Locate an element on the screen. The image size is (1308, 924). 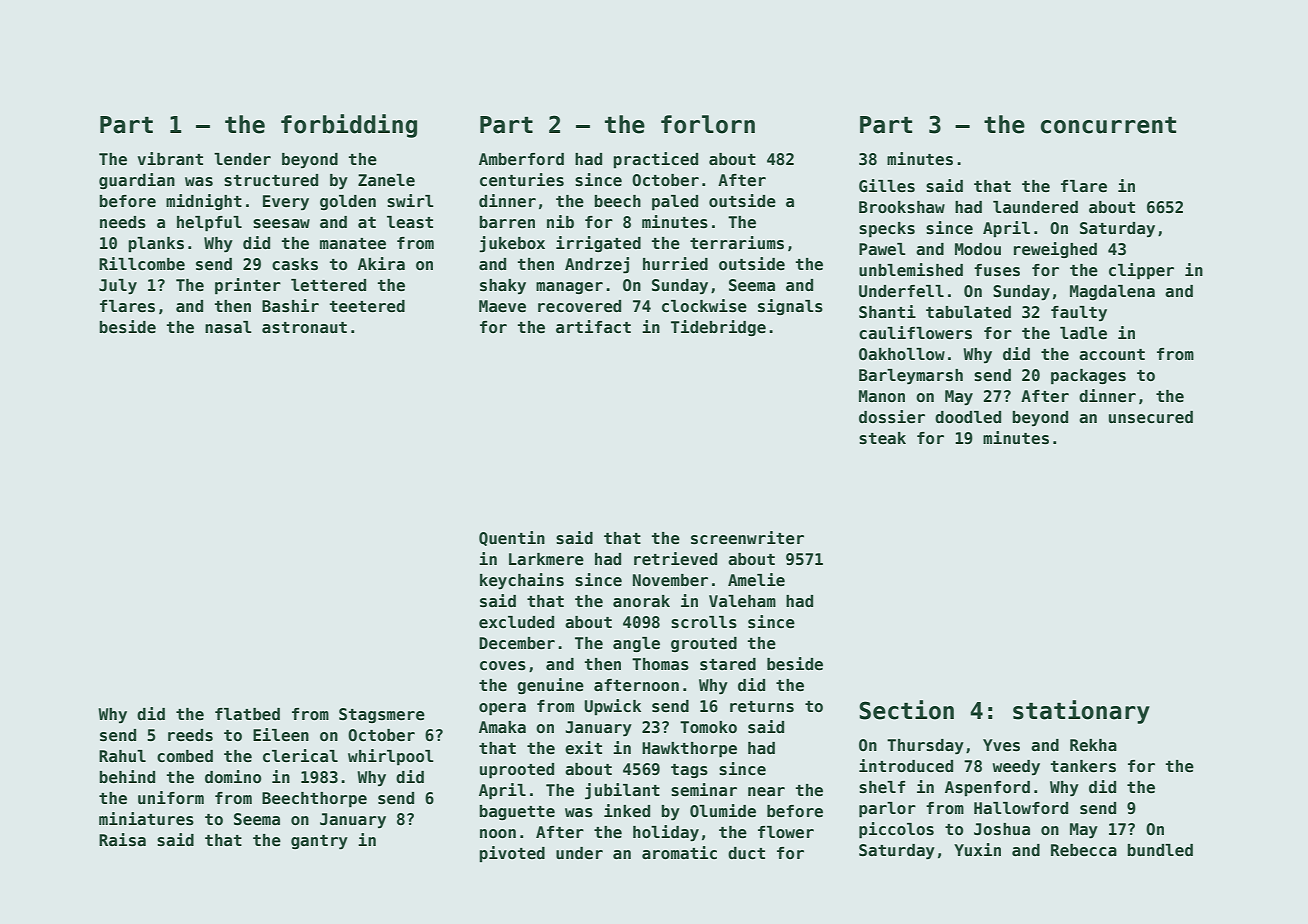
forlorn is located at coordinates (708, 124).
